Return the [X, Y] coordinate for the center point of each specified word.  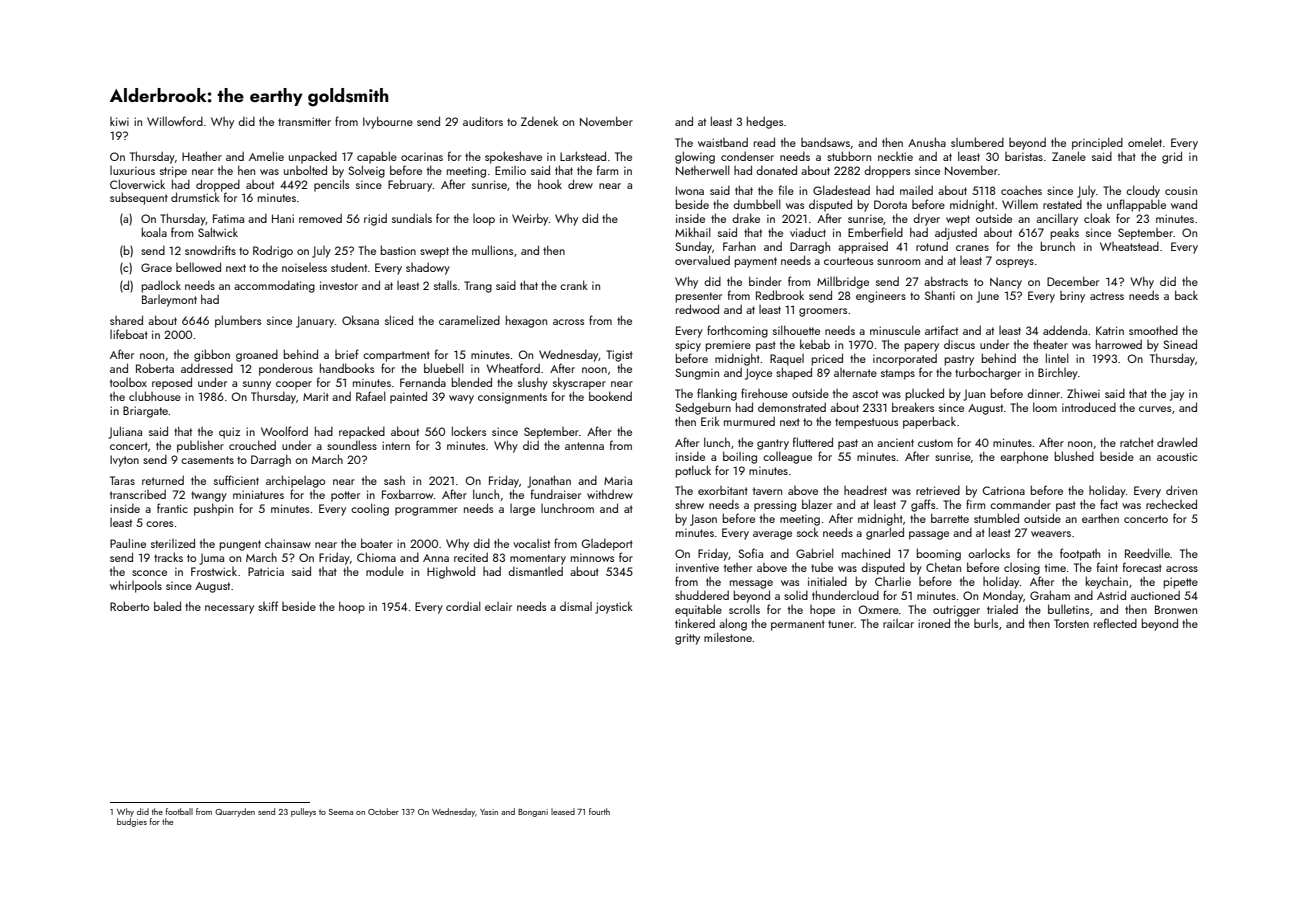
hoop [352, 607]
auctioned [1155, 595]
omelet [1145, 142]
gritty [687, 639]
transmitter [304, 121]
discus [959, 344]
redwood [697, 309]
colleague [787, 457]
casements [207, 460]
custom [935, 443]
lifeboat [129, 334]
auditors [483, 121]
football [179, 811]
